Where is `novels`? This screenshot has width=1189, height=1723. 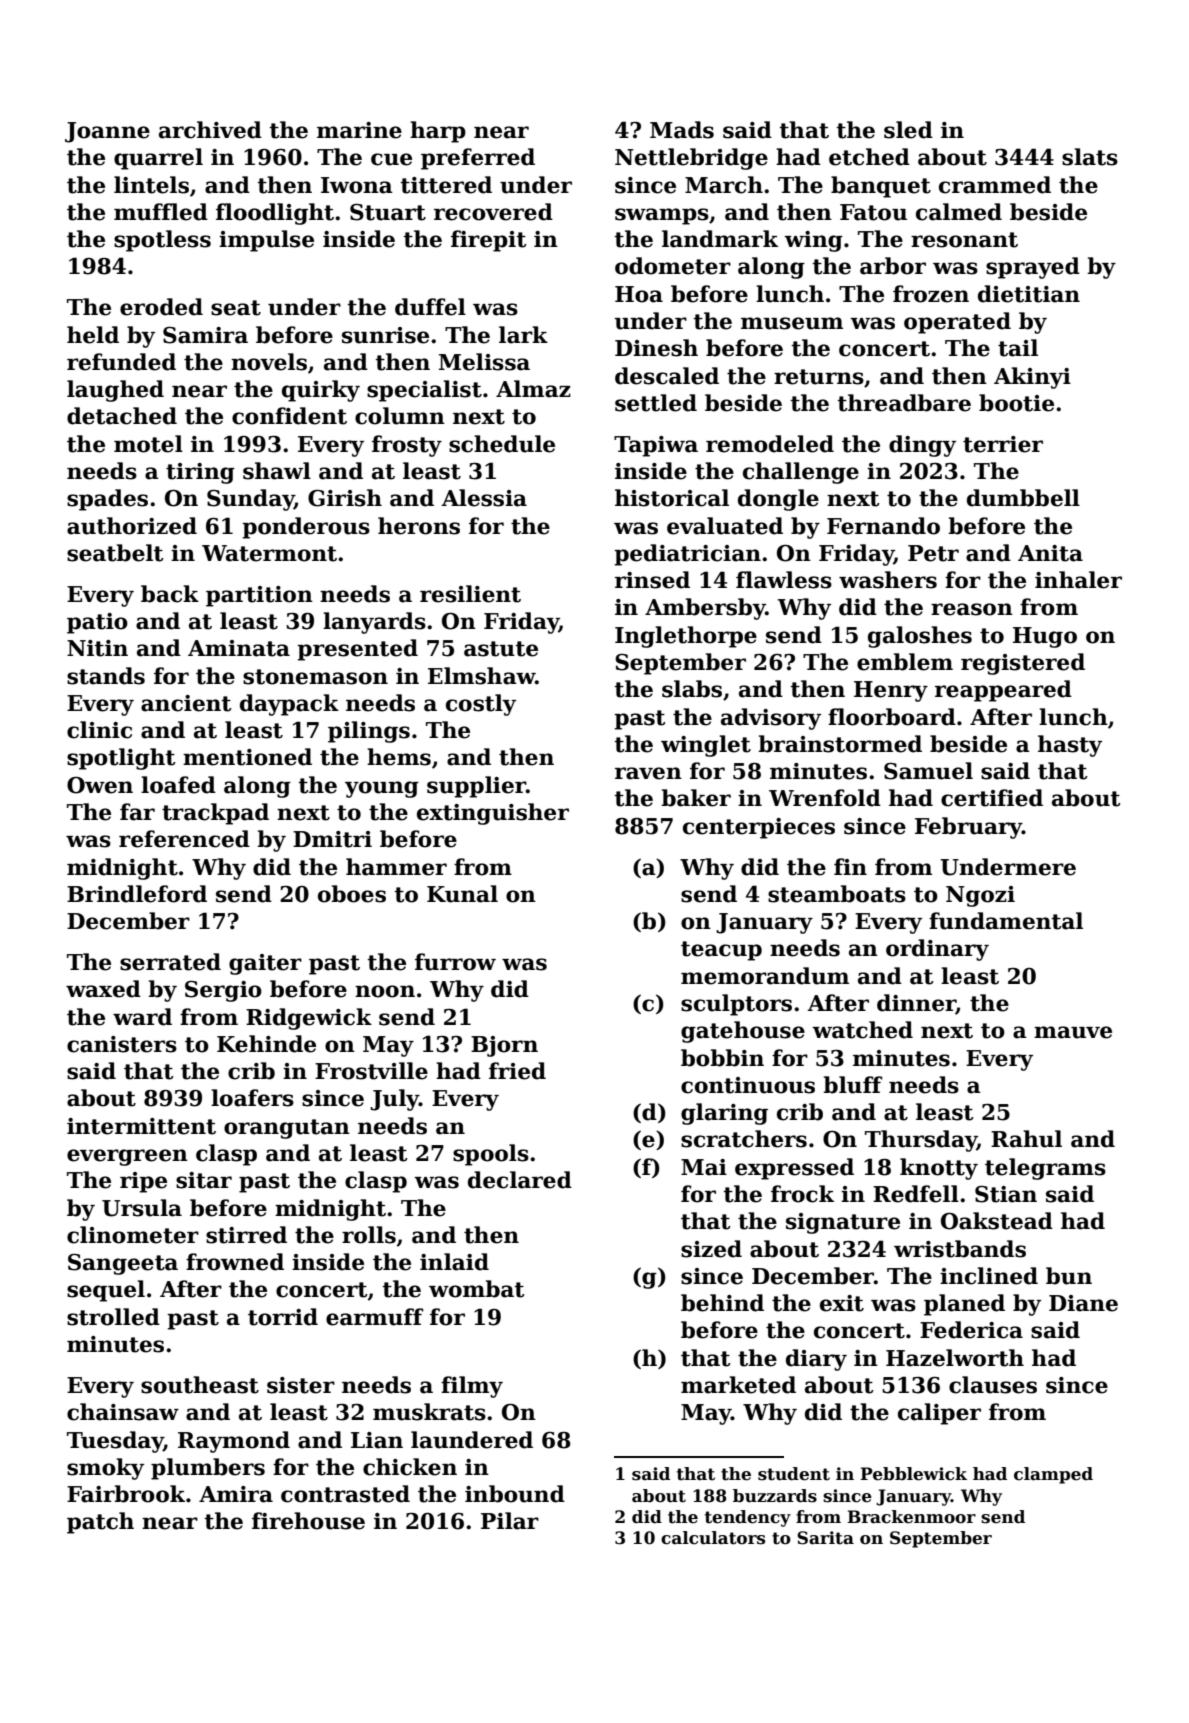 novels is located at coordinates (269, 362).
